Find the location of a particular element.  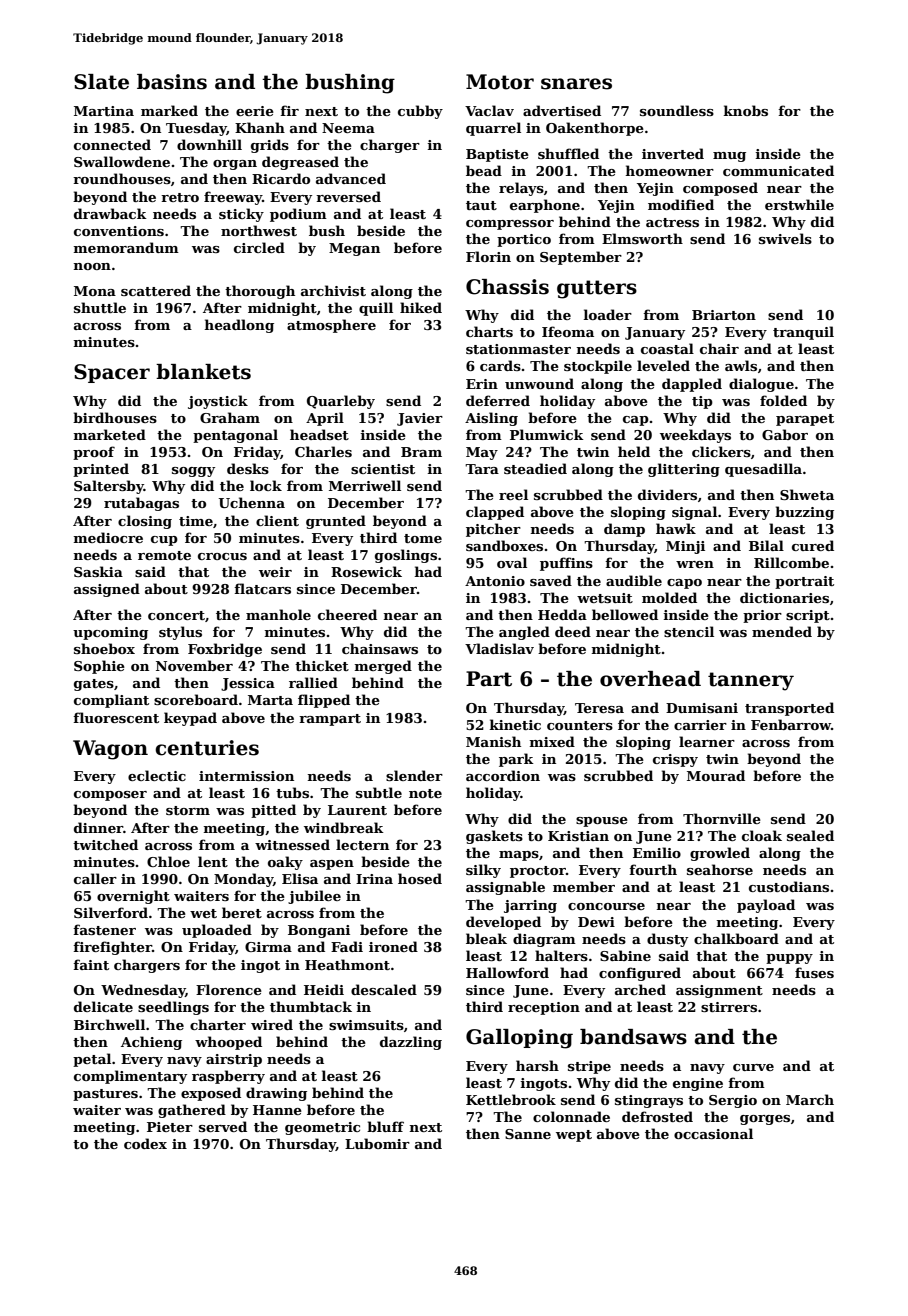

geometric is located at coordinates (322, 1128).
